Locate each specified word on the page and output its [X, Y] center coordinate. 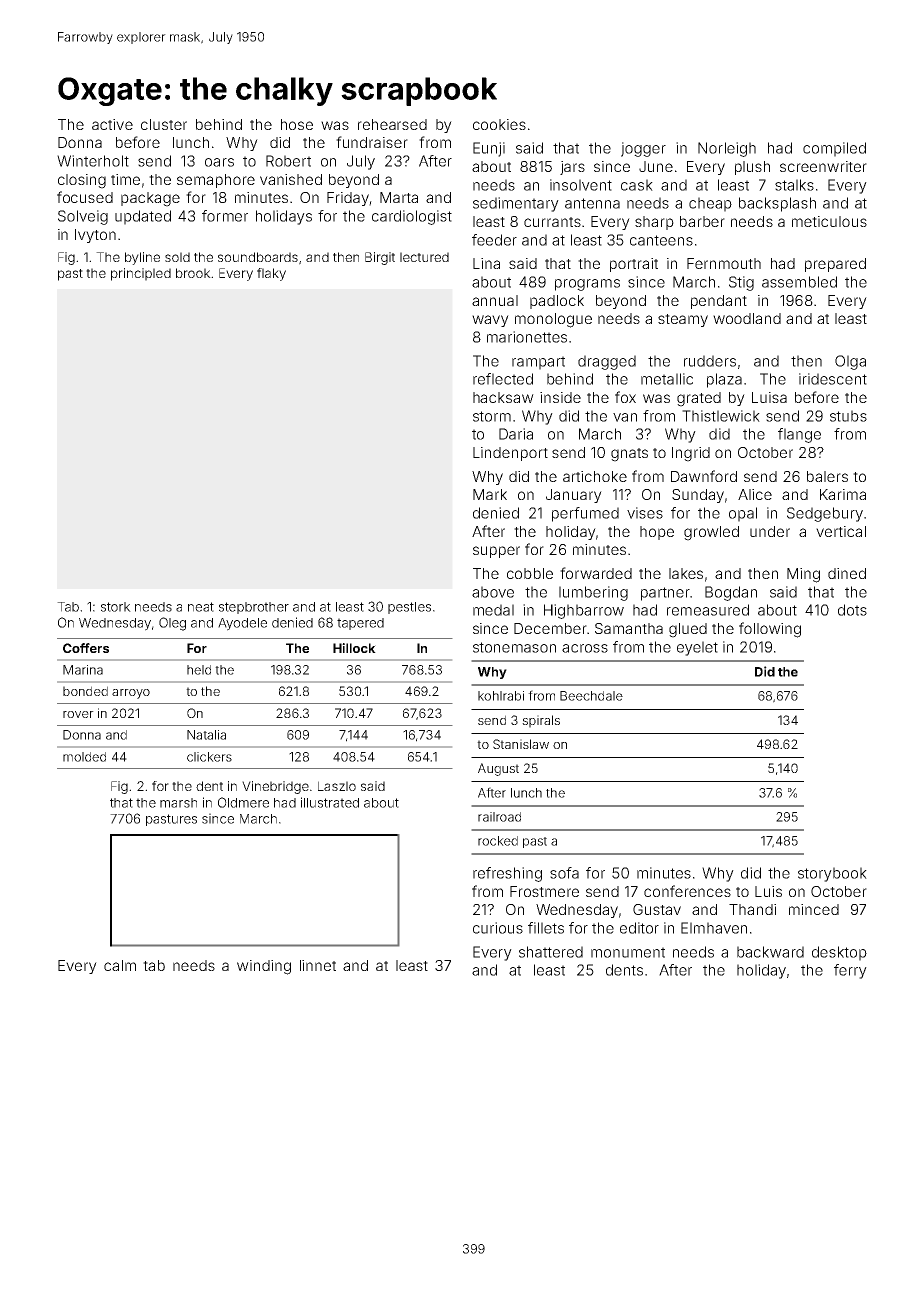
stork [116, 607]
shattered [551, 952]
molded [84, 757]
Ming [803, 575]
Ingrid [691, 454]
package [150, 199]
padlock [557, 302]
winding [264, 967]
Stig [741, 283]
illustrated [330, 802]
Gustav [657, 909]
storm [492, 416]
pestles [409, 608]
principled [141, 274]
